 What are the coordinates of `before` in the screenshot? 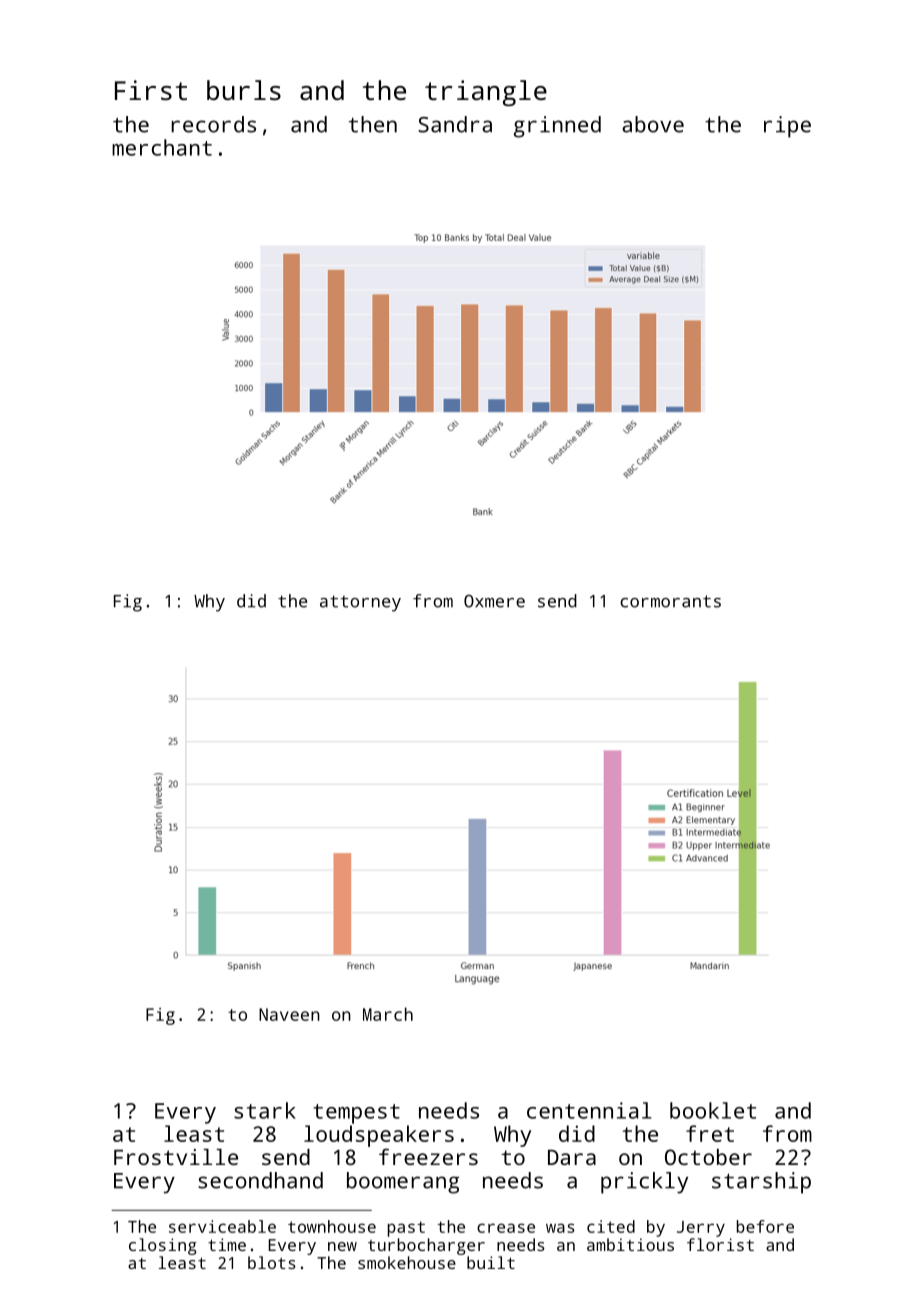 It's located at (765, 1226).
